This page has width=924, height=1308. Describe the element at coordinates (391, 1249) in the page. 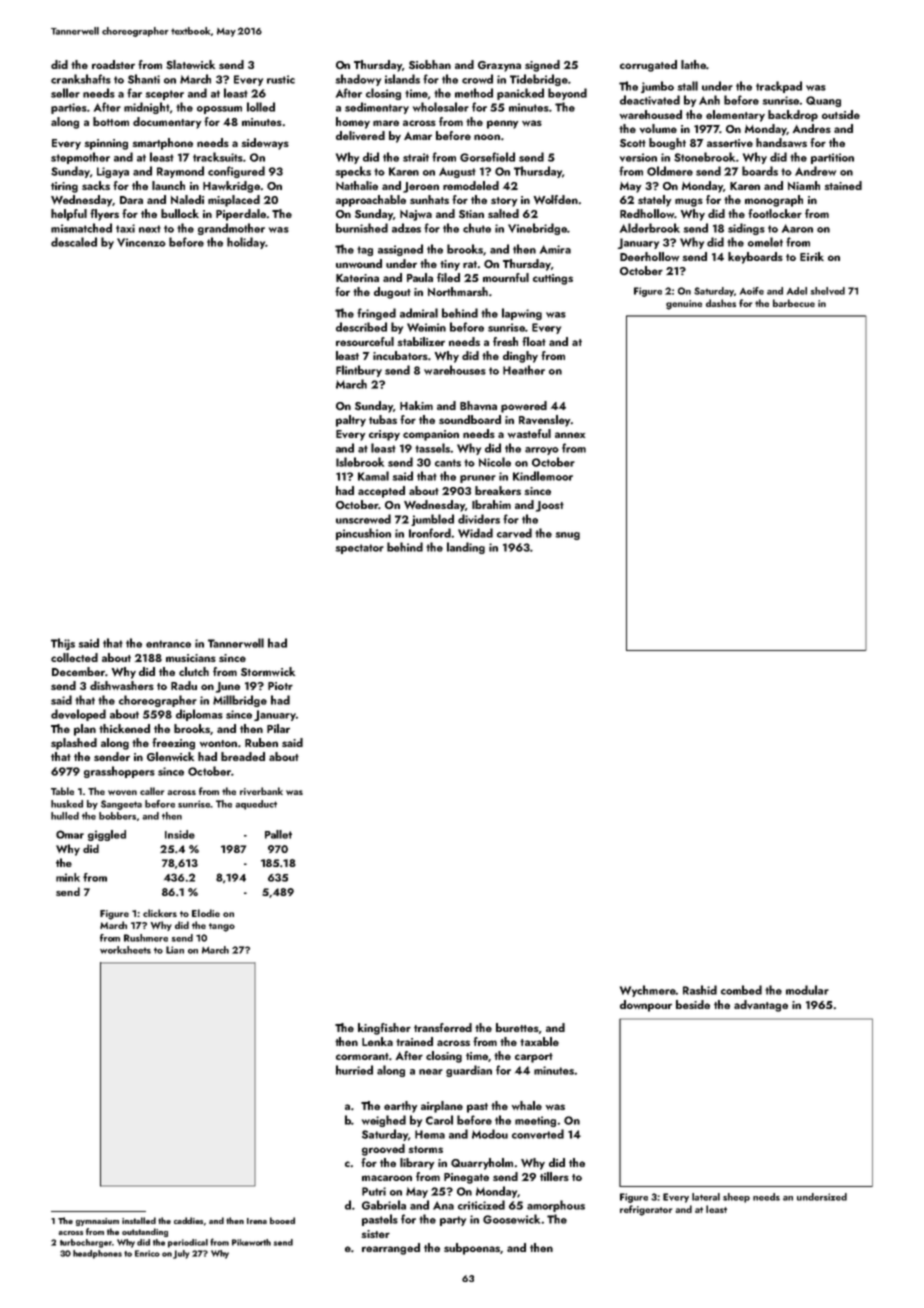

I see `rearranged` at that location.
